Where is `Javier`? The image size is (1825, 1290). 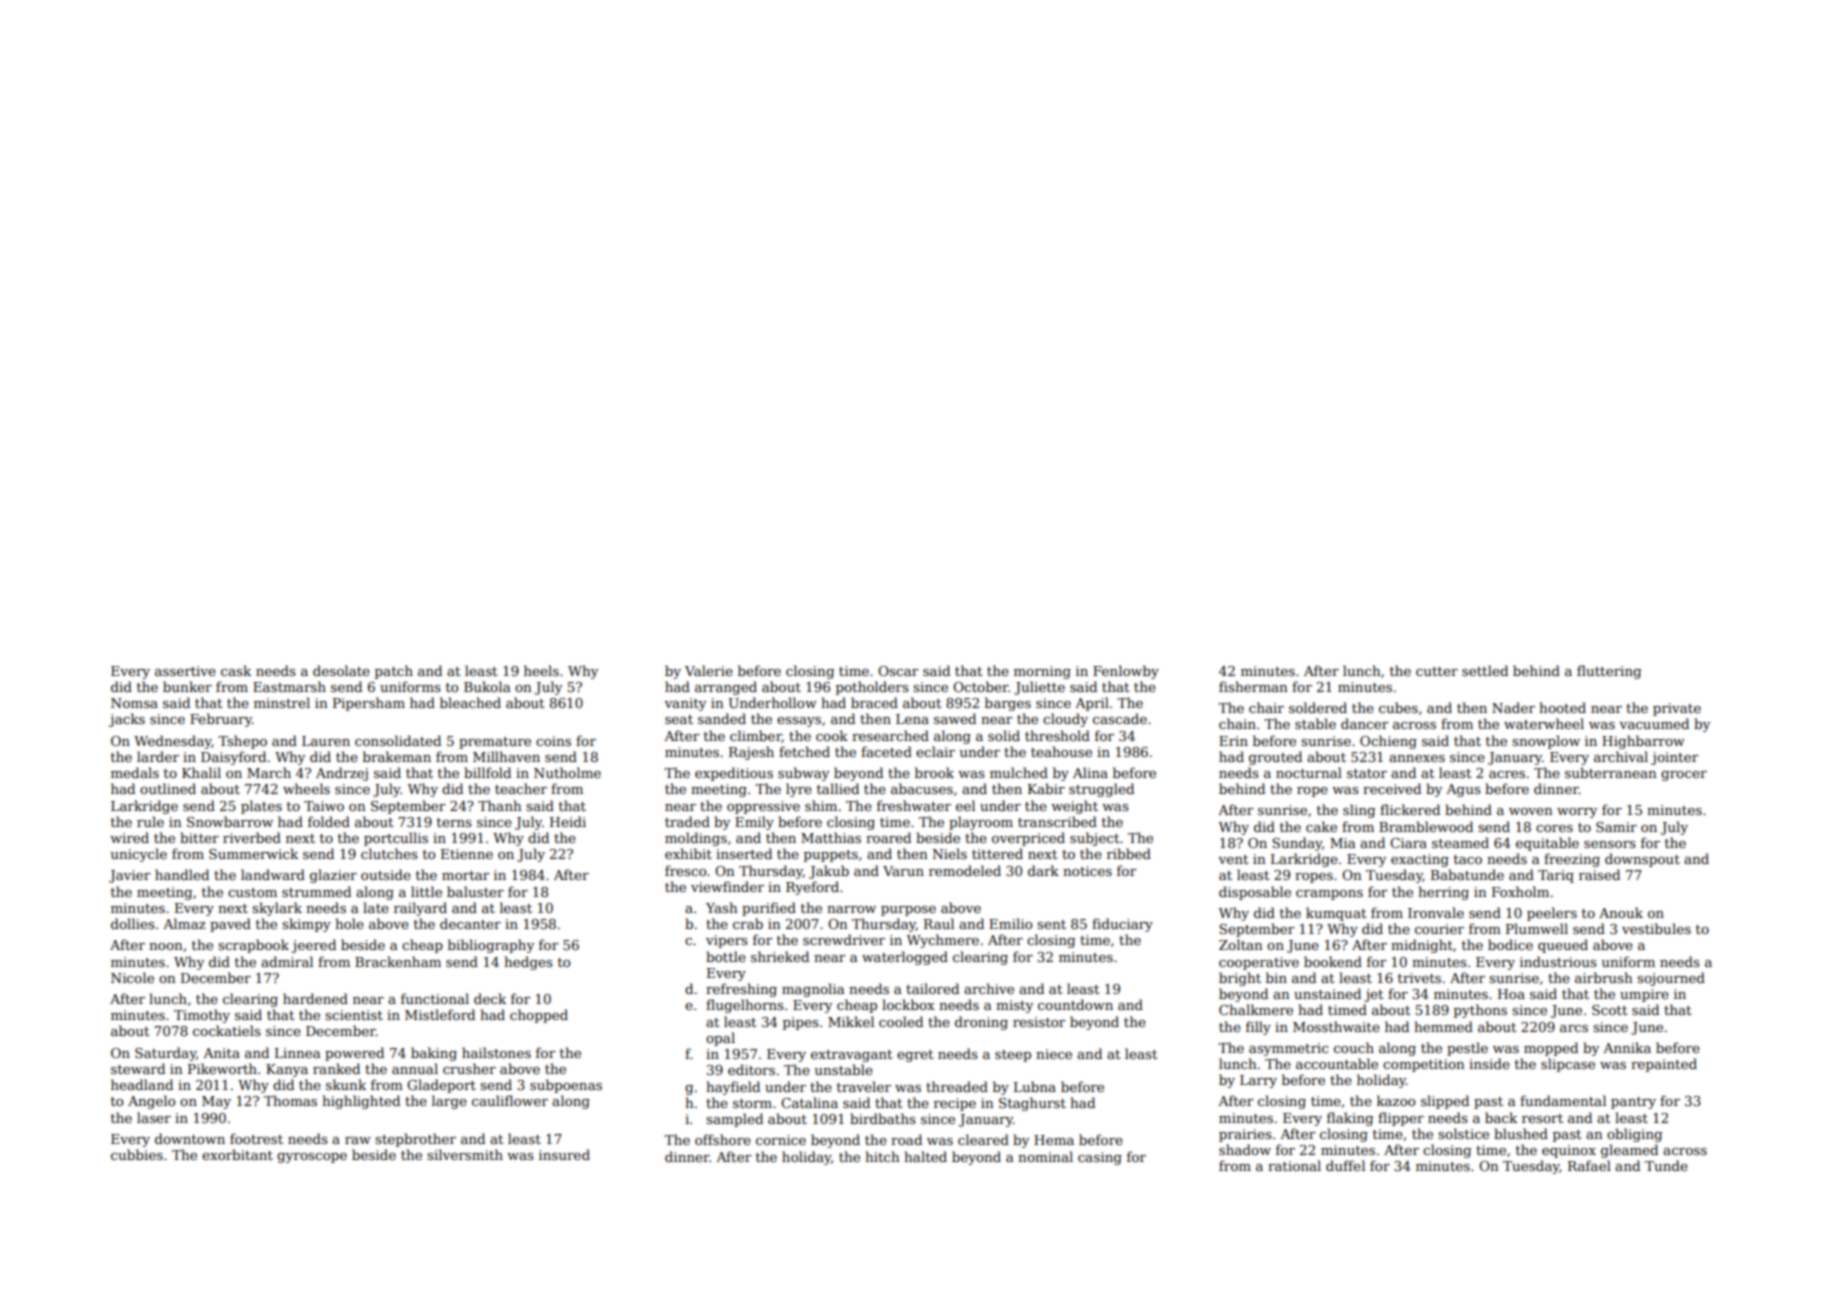 Javier is located at coordinates (129, 876).
